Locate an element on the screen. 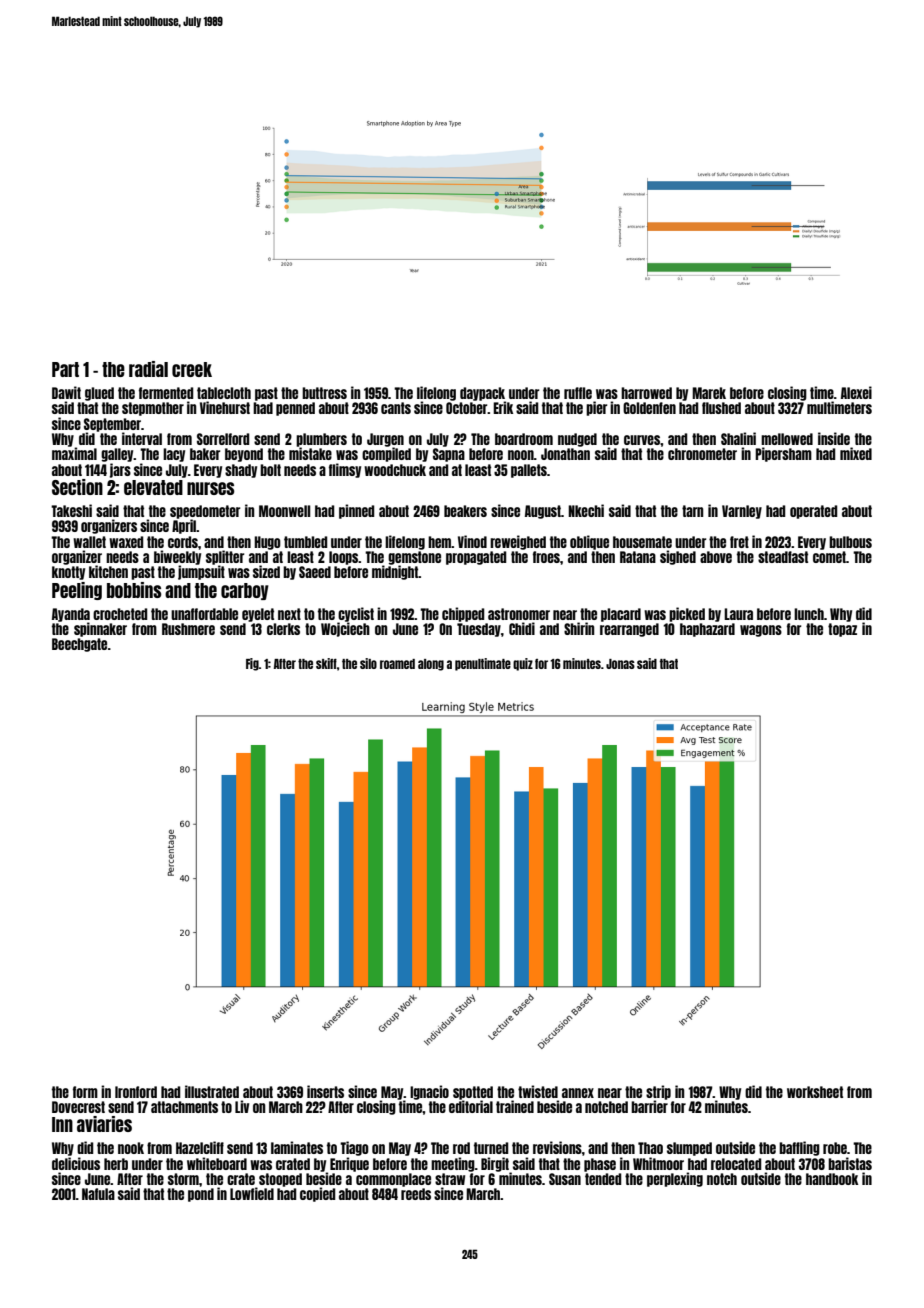  skiff is located at coordinates (326, 663).
